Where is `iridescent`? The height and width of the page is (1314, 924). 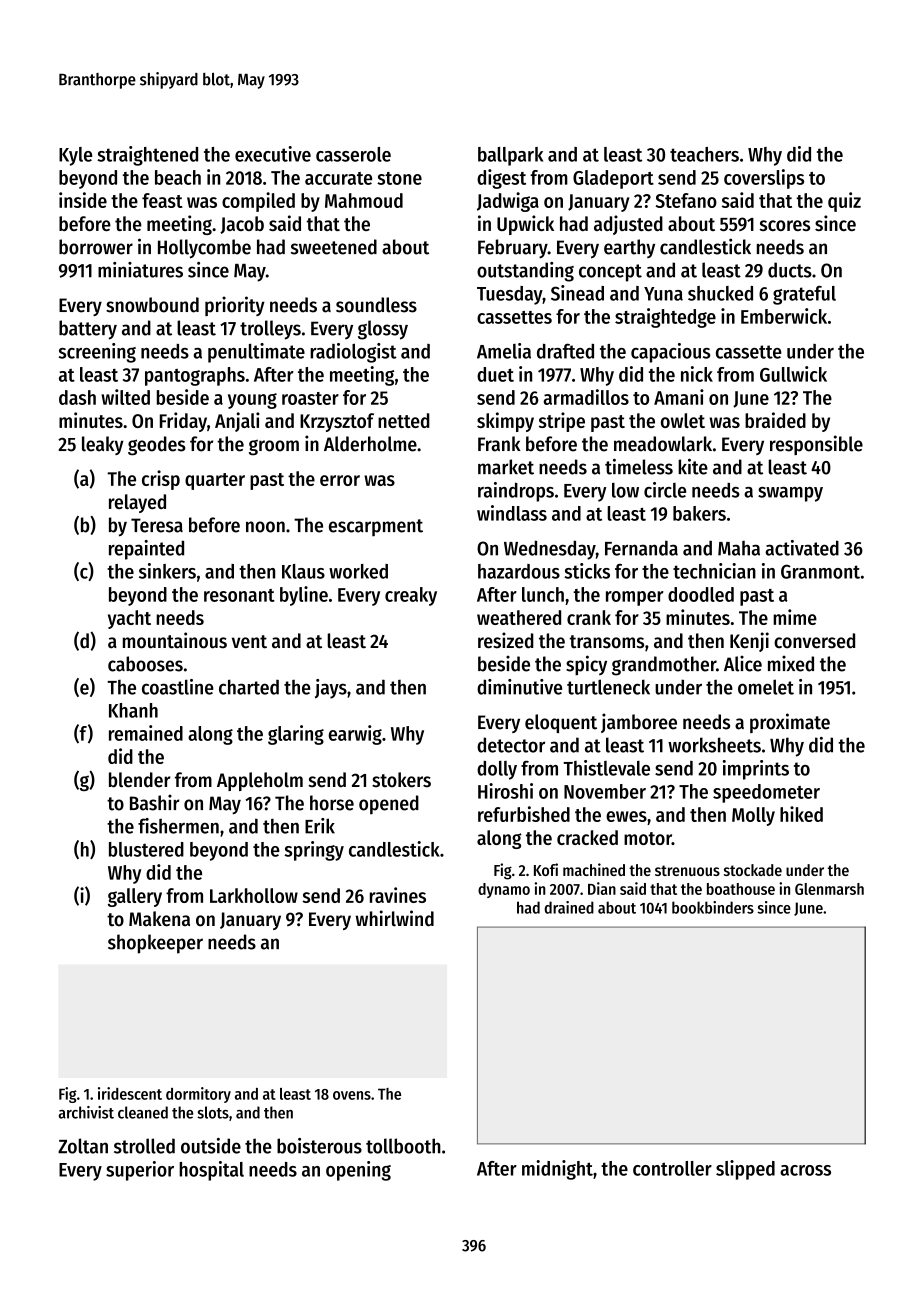 iridescent is located at coordinates (130, 1093).
